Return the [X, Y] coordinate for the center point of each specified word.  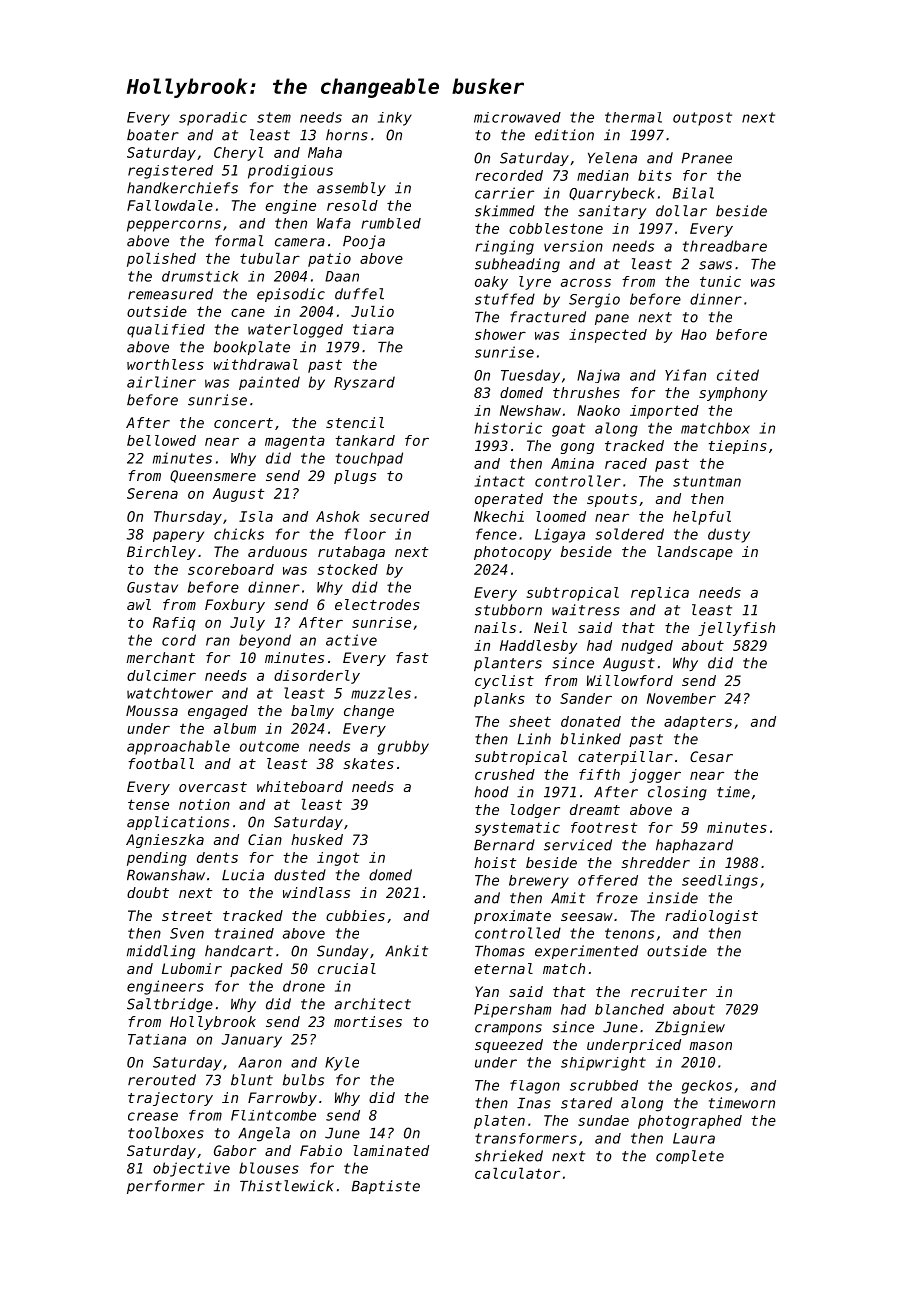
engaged [218, 712]
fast [412, 657]
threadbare [725, 246]
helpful [702, 518]
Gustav [152, 587]
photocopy [513, 553]
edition [564, 135]
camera [300, 242]
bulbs [303, 1080]
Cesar [711, 756]
